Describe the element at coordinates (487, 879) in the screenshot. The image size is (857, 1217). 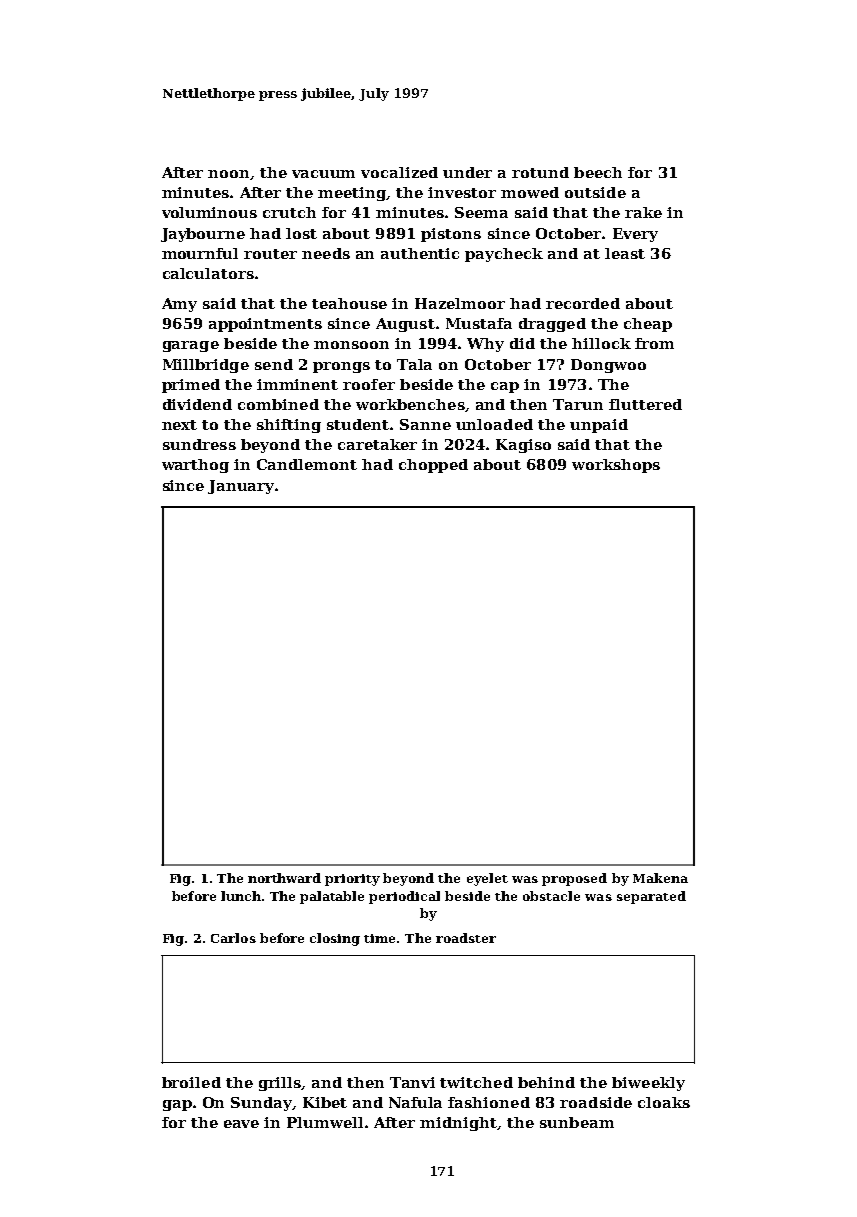
I see `eyelet` at that location.
